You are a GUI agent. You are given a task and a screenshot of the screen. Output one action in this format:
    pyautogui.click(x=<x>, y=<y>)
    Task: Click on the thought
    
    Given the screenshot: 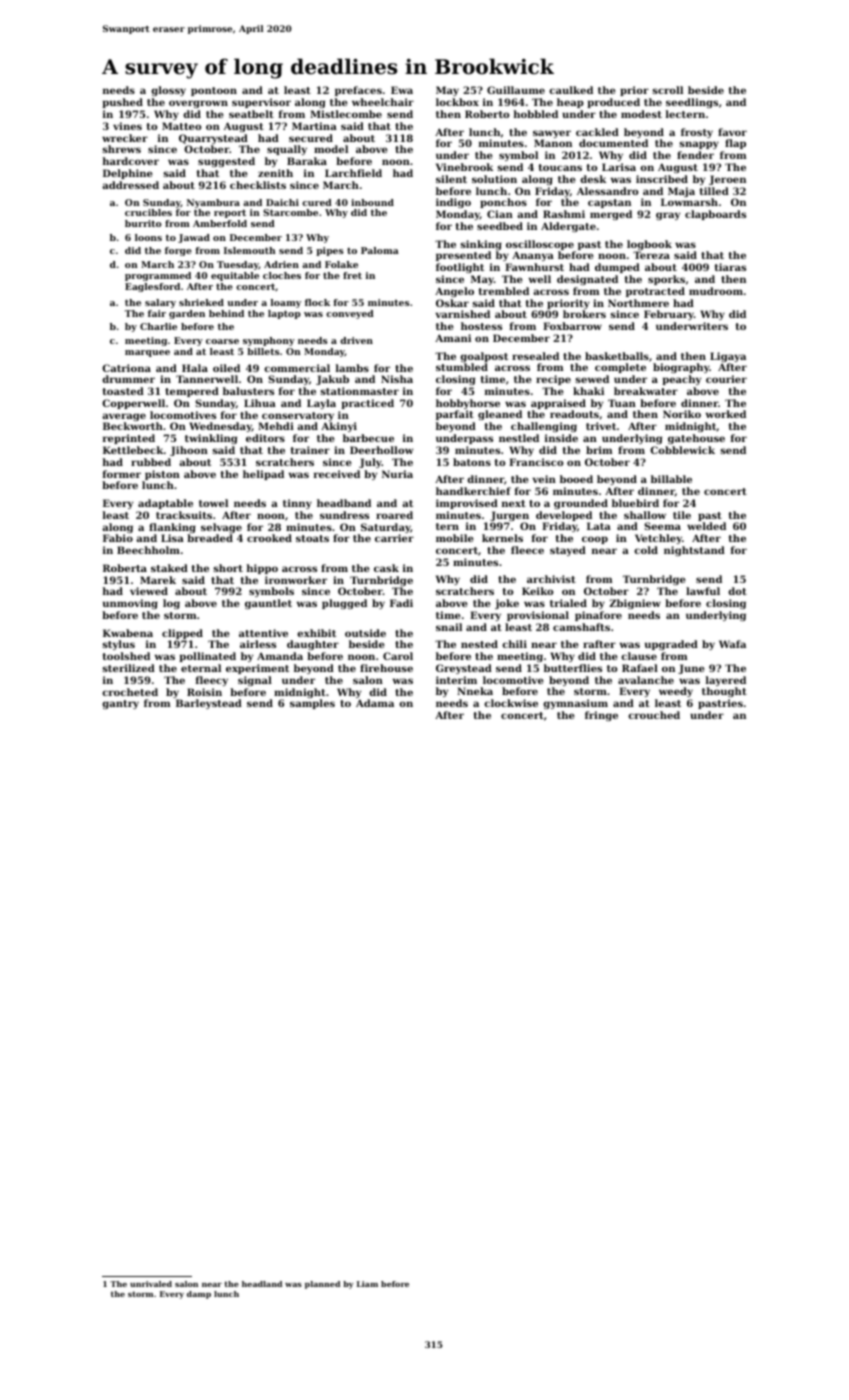 What is the action you would take?
    pyautogui.click(x=724, y=692)
